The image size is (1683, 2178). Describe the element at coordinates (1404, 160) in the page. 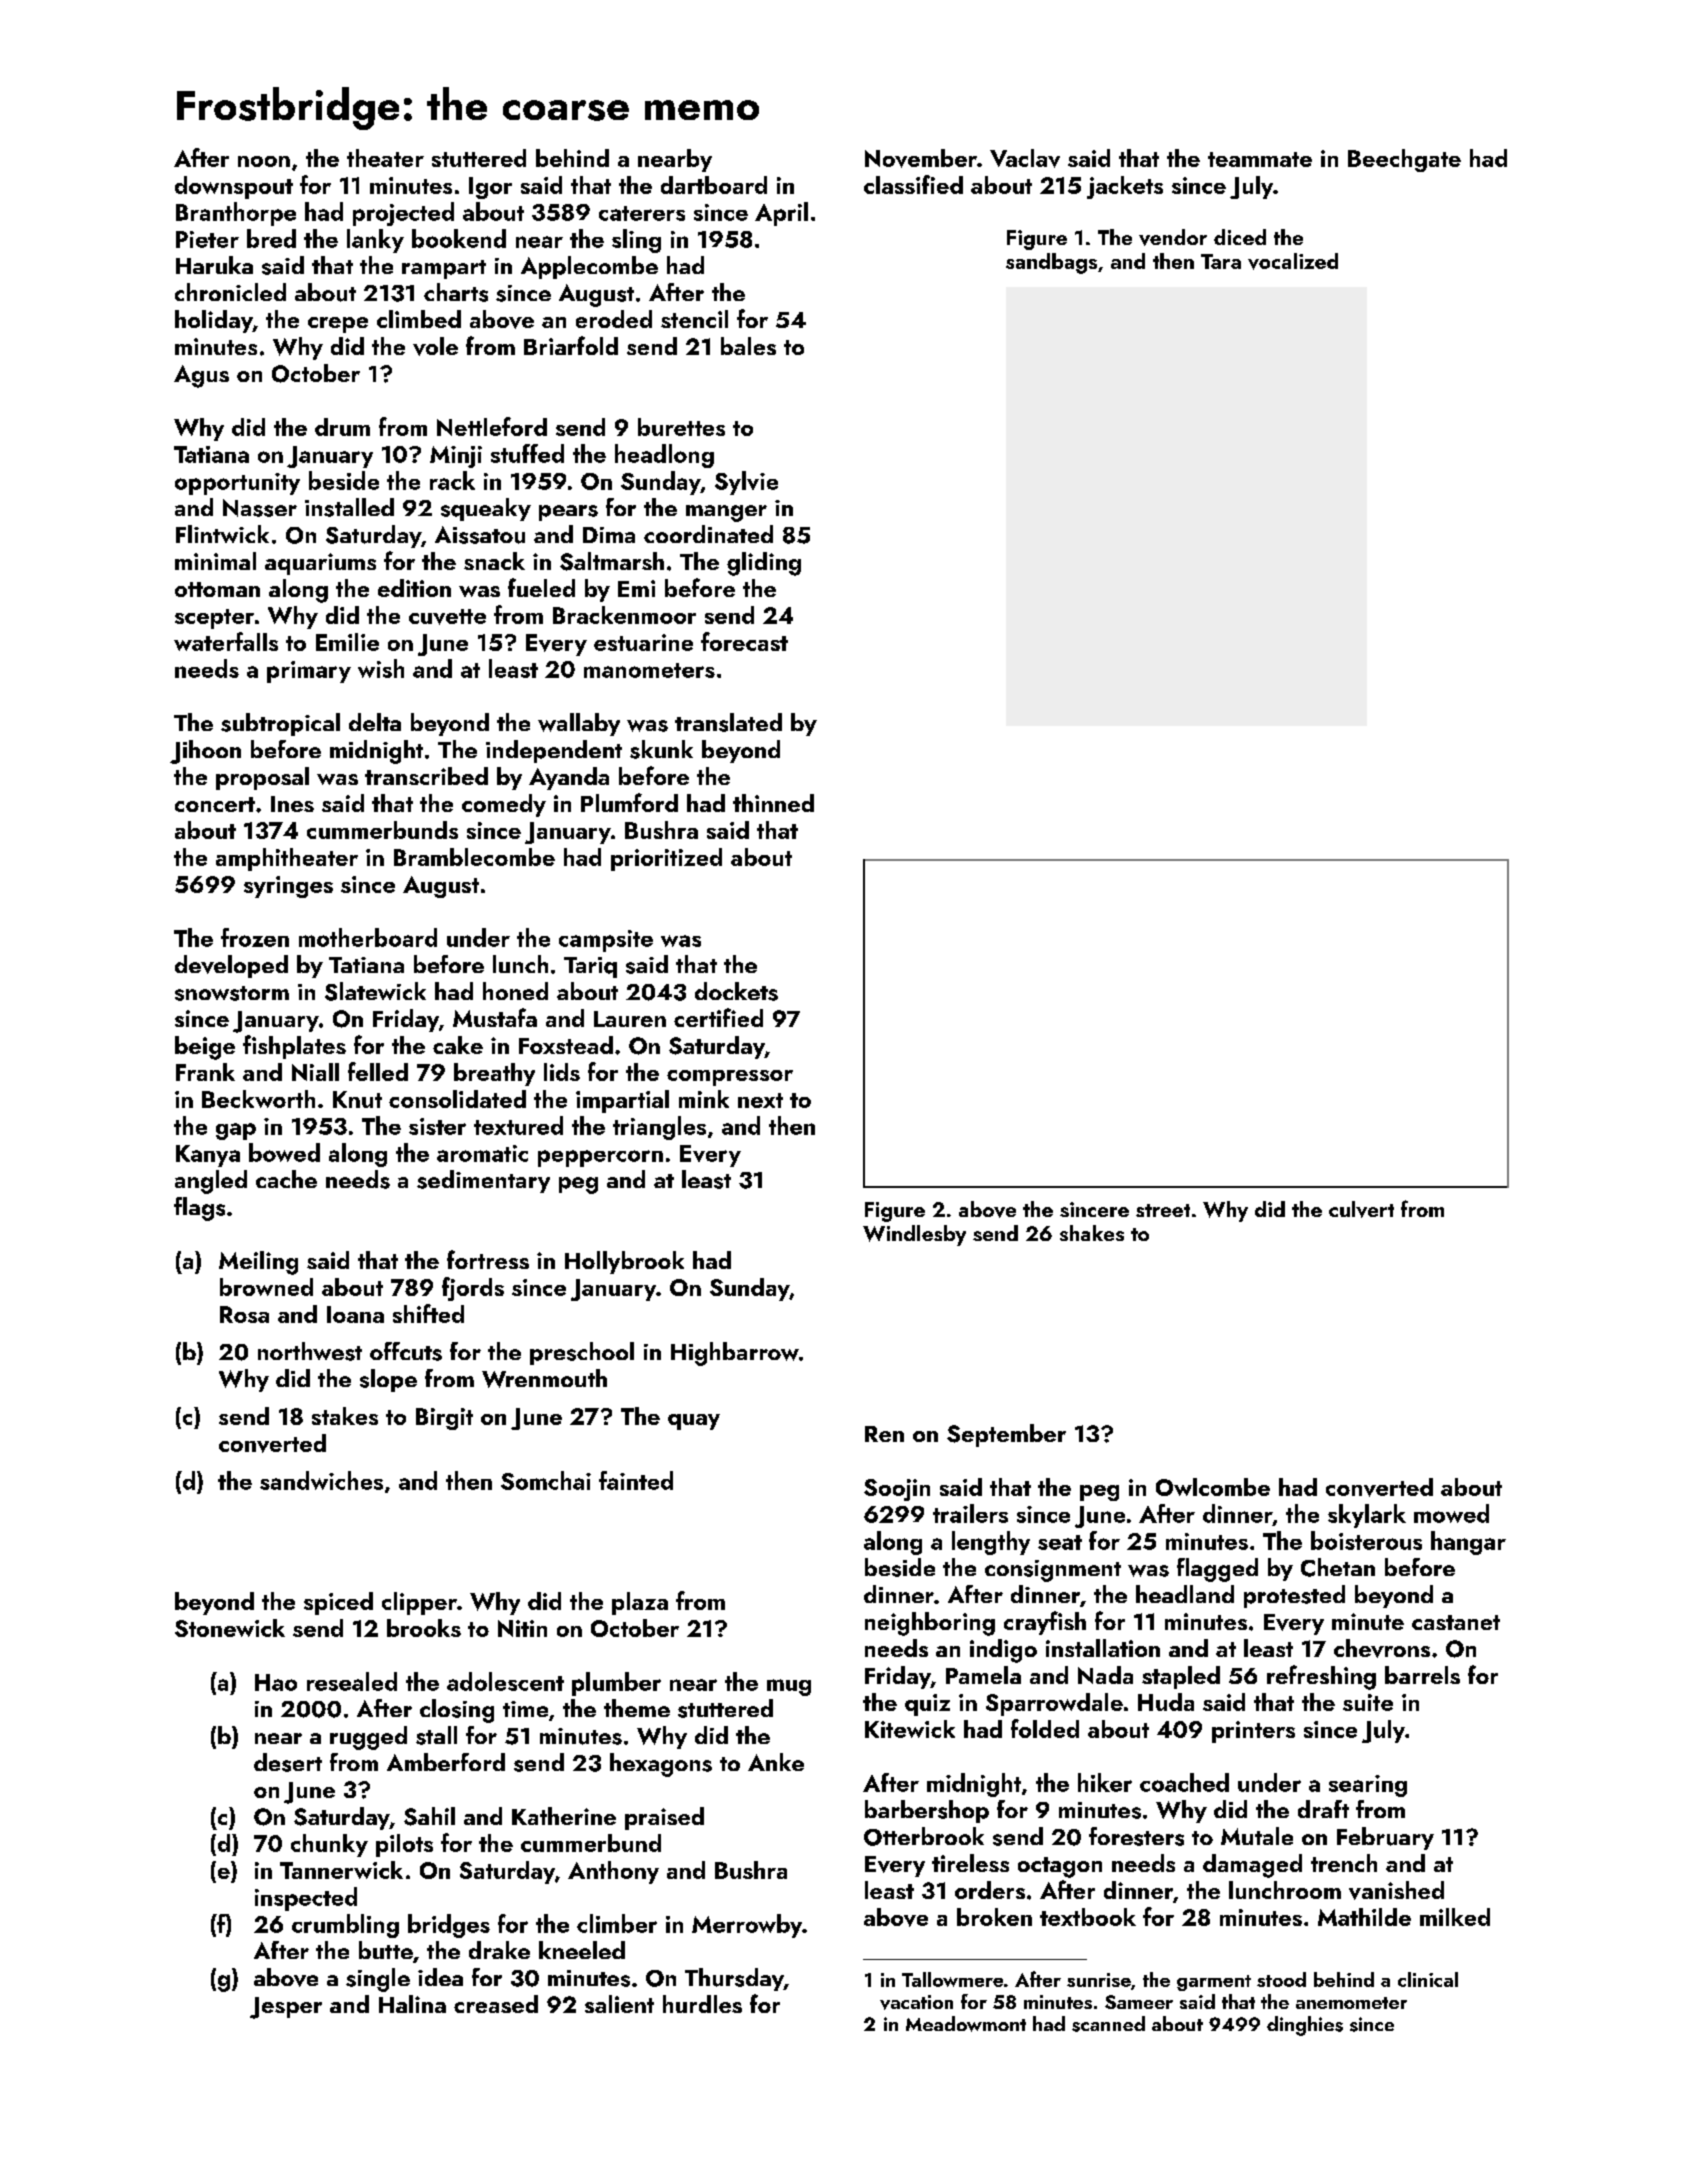

I see `Beechgate` at that location.
